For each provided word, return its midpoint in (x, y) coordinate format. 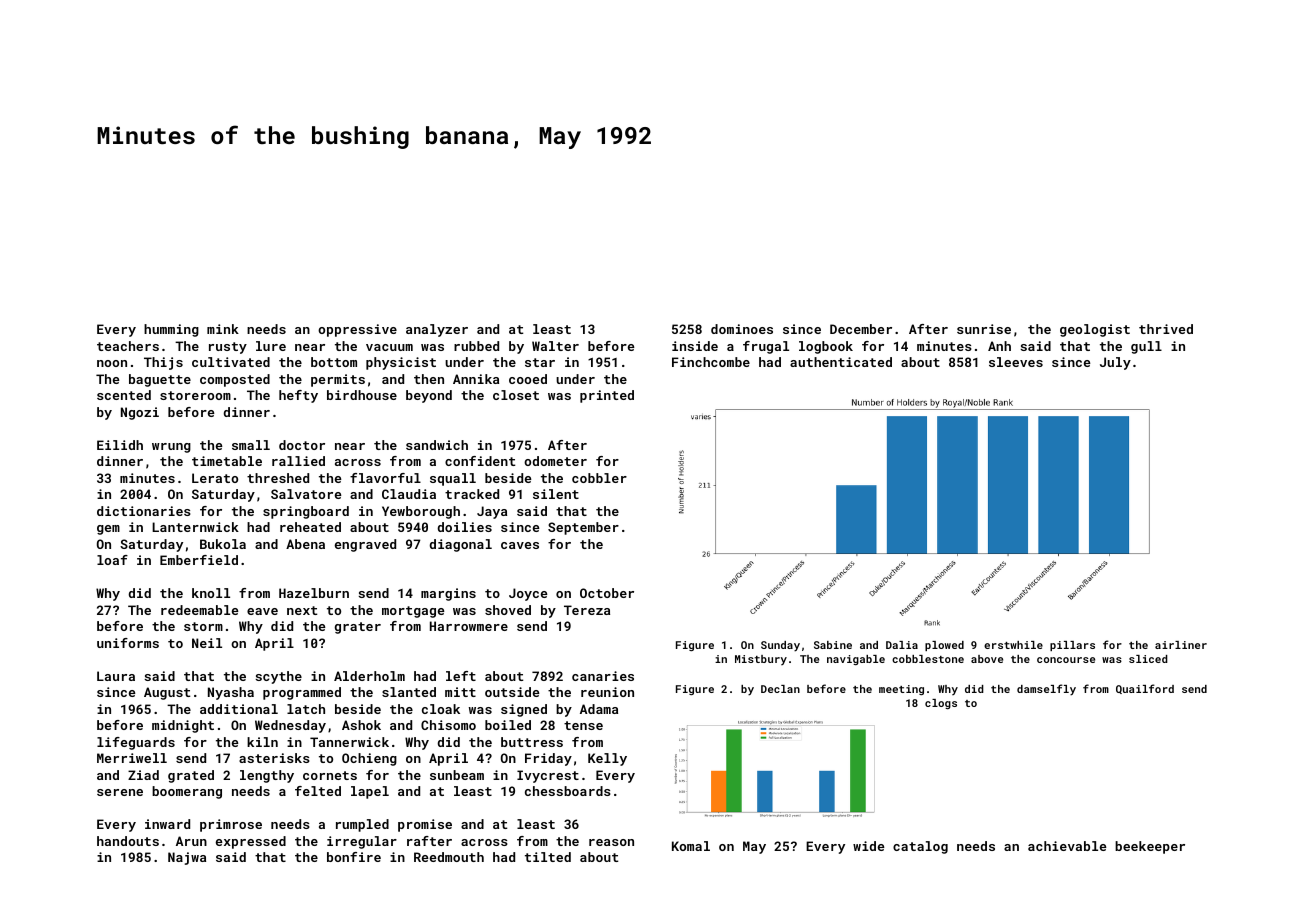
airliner (1181, 645)
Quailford (1145, 689)
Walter (555, 346)
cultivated (231, 362)
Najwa (187, 858)
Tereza (587, 610)
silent (556, 494)
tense (583, 725)
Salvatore (306, 494)
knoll (211, 593)
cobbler (599, 478)
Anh (999, 346)
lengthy (267, 776)
